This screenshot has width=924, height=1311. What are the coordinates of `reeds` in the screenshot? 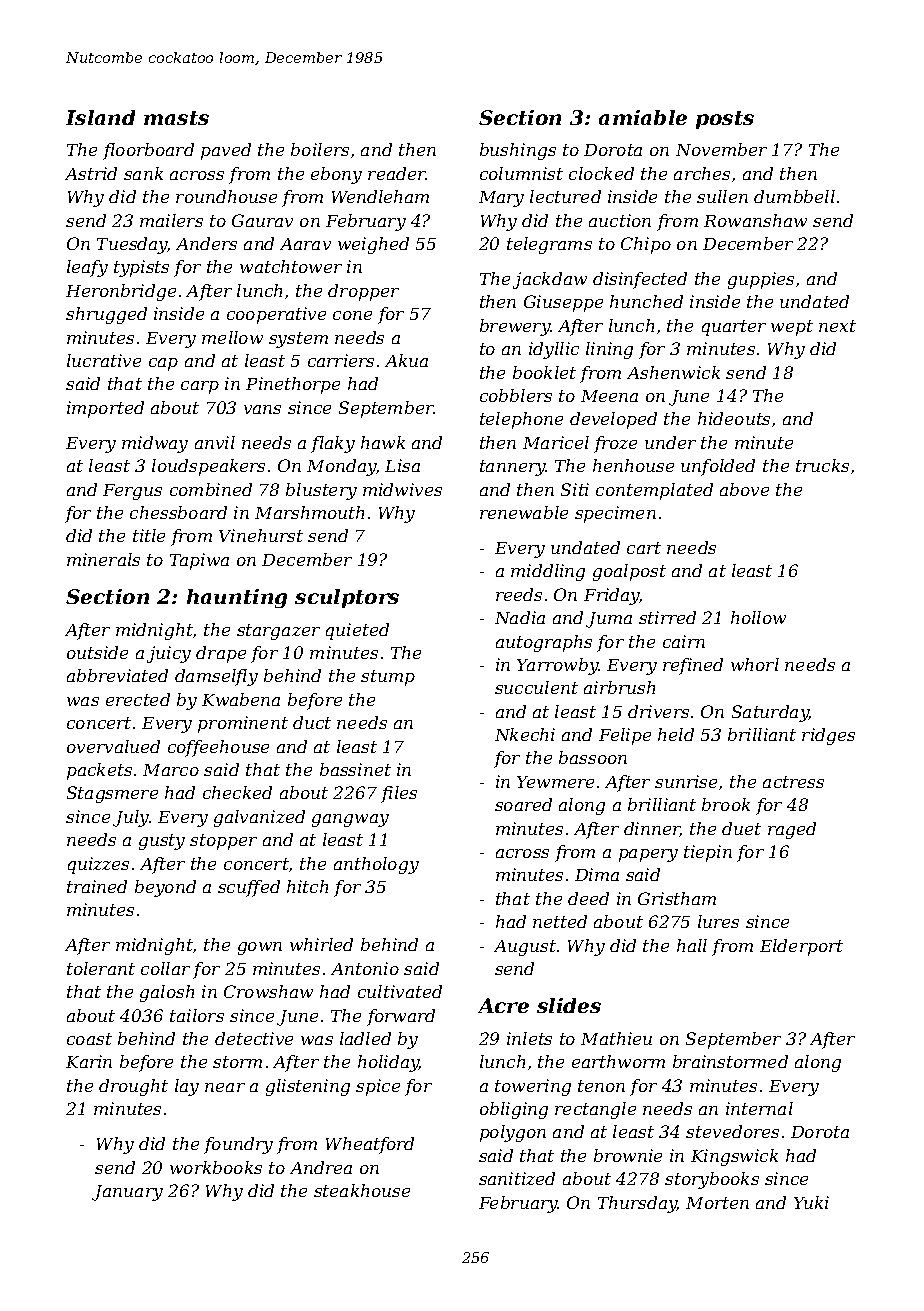 It's located at (519, 594).
